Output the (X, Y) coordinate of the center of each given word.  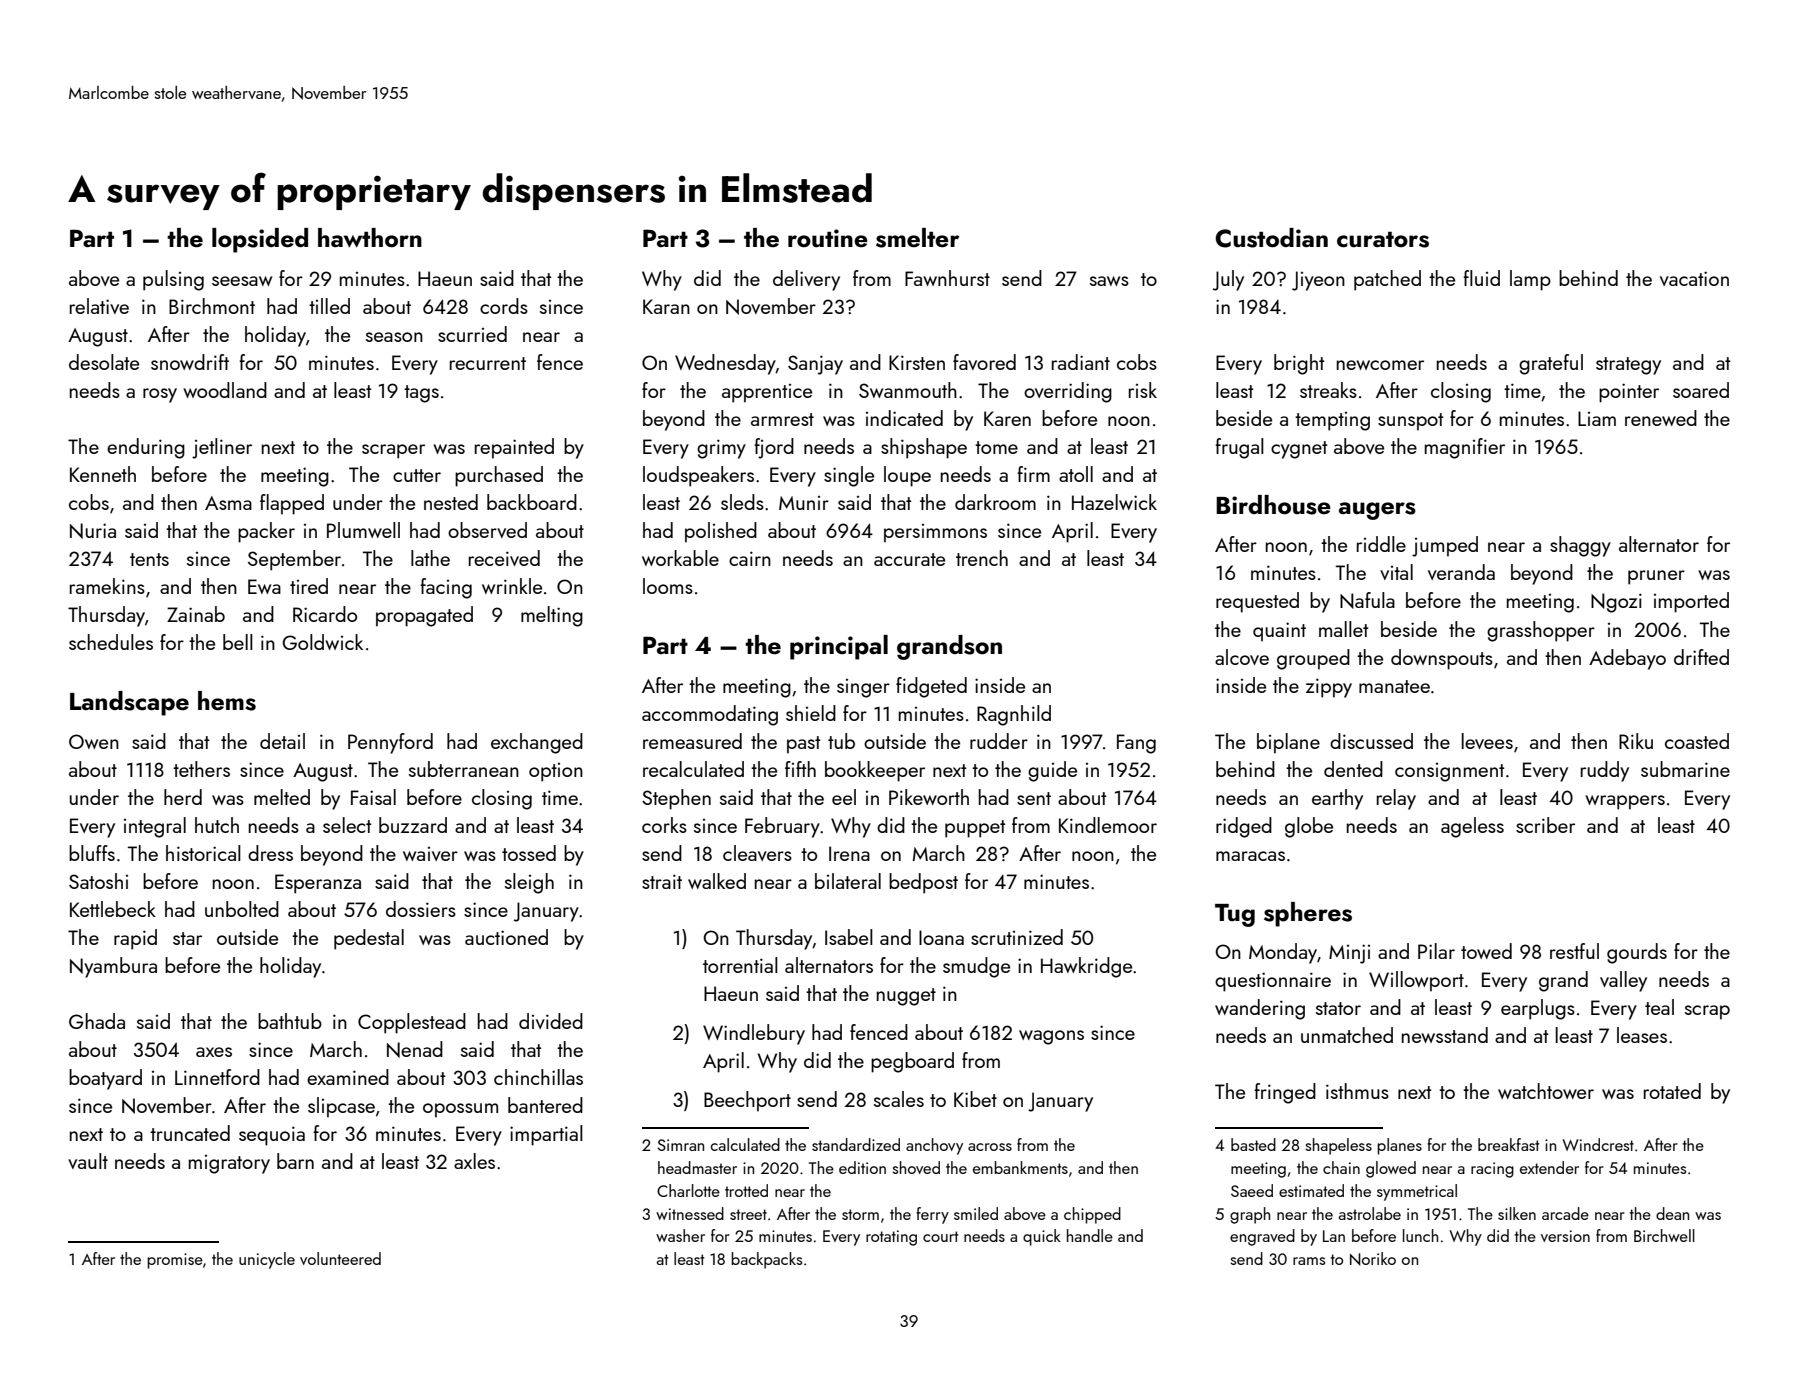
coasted (1697, 741)
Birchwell (1664, 1235)
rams (1309, 1261)
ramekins (107, 586)
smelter (917, 238)
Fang (1136, 744)
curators (1383, 240)
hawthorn (370, 238)
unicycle (267, 1260)
